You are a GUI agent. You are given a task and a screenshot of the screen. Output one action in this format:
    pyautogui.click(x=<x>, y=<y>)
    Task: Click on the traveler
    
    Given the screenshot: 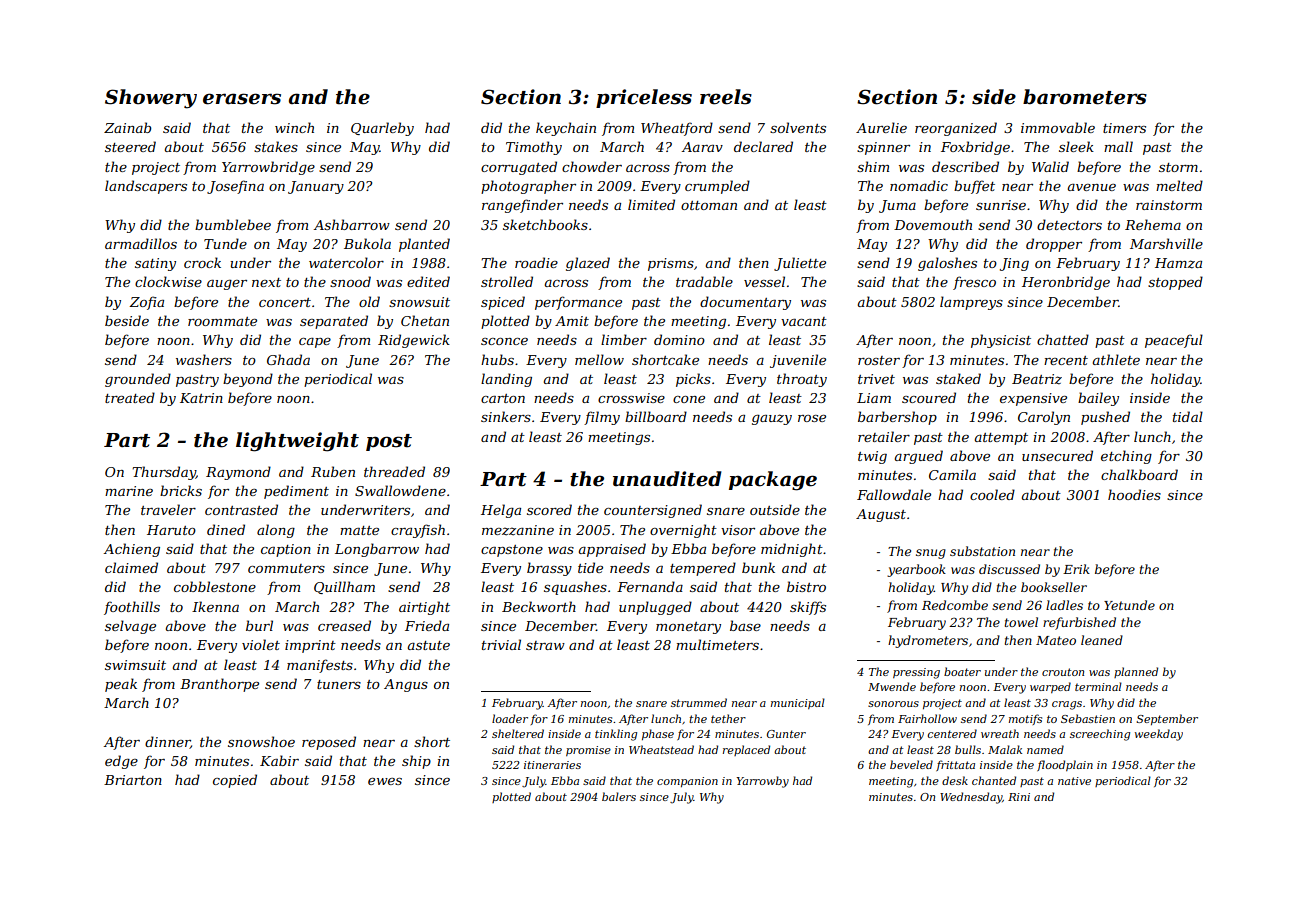 What is the action you would take?
    pyautogui.click(x=168, y=509)
